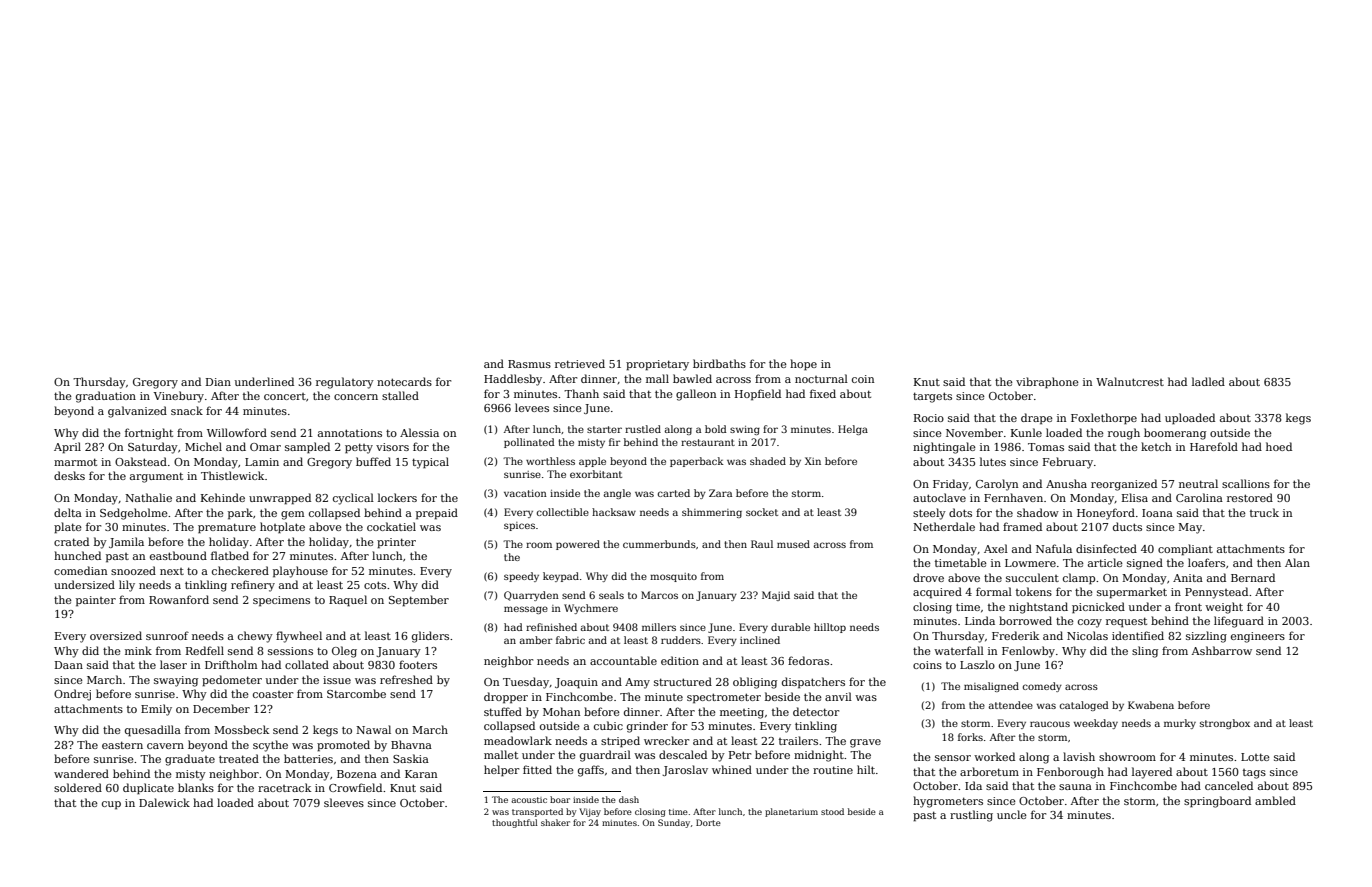 This screenshot has width=1372, height=887. I want to click on vibraphone, so click(1047, 383).
